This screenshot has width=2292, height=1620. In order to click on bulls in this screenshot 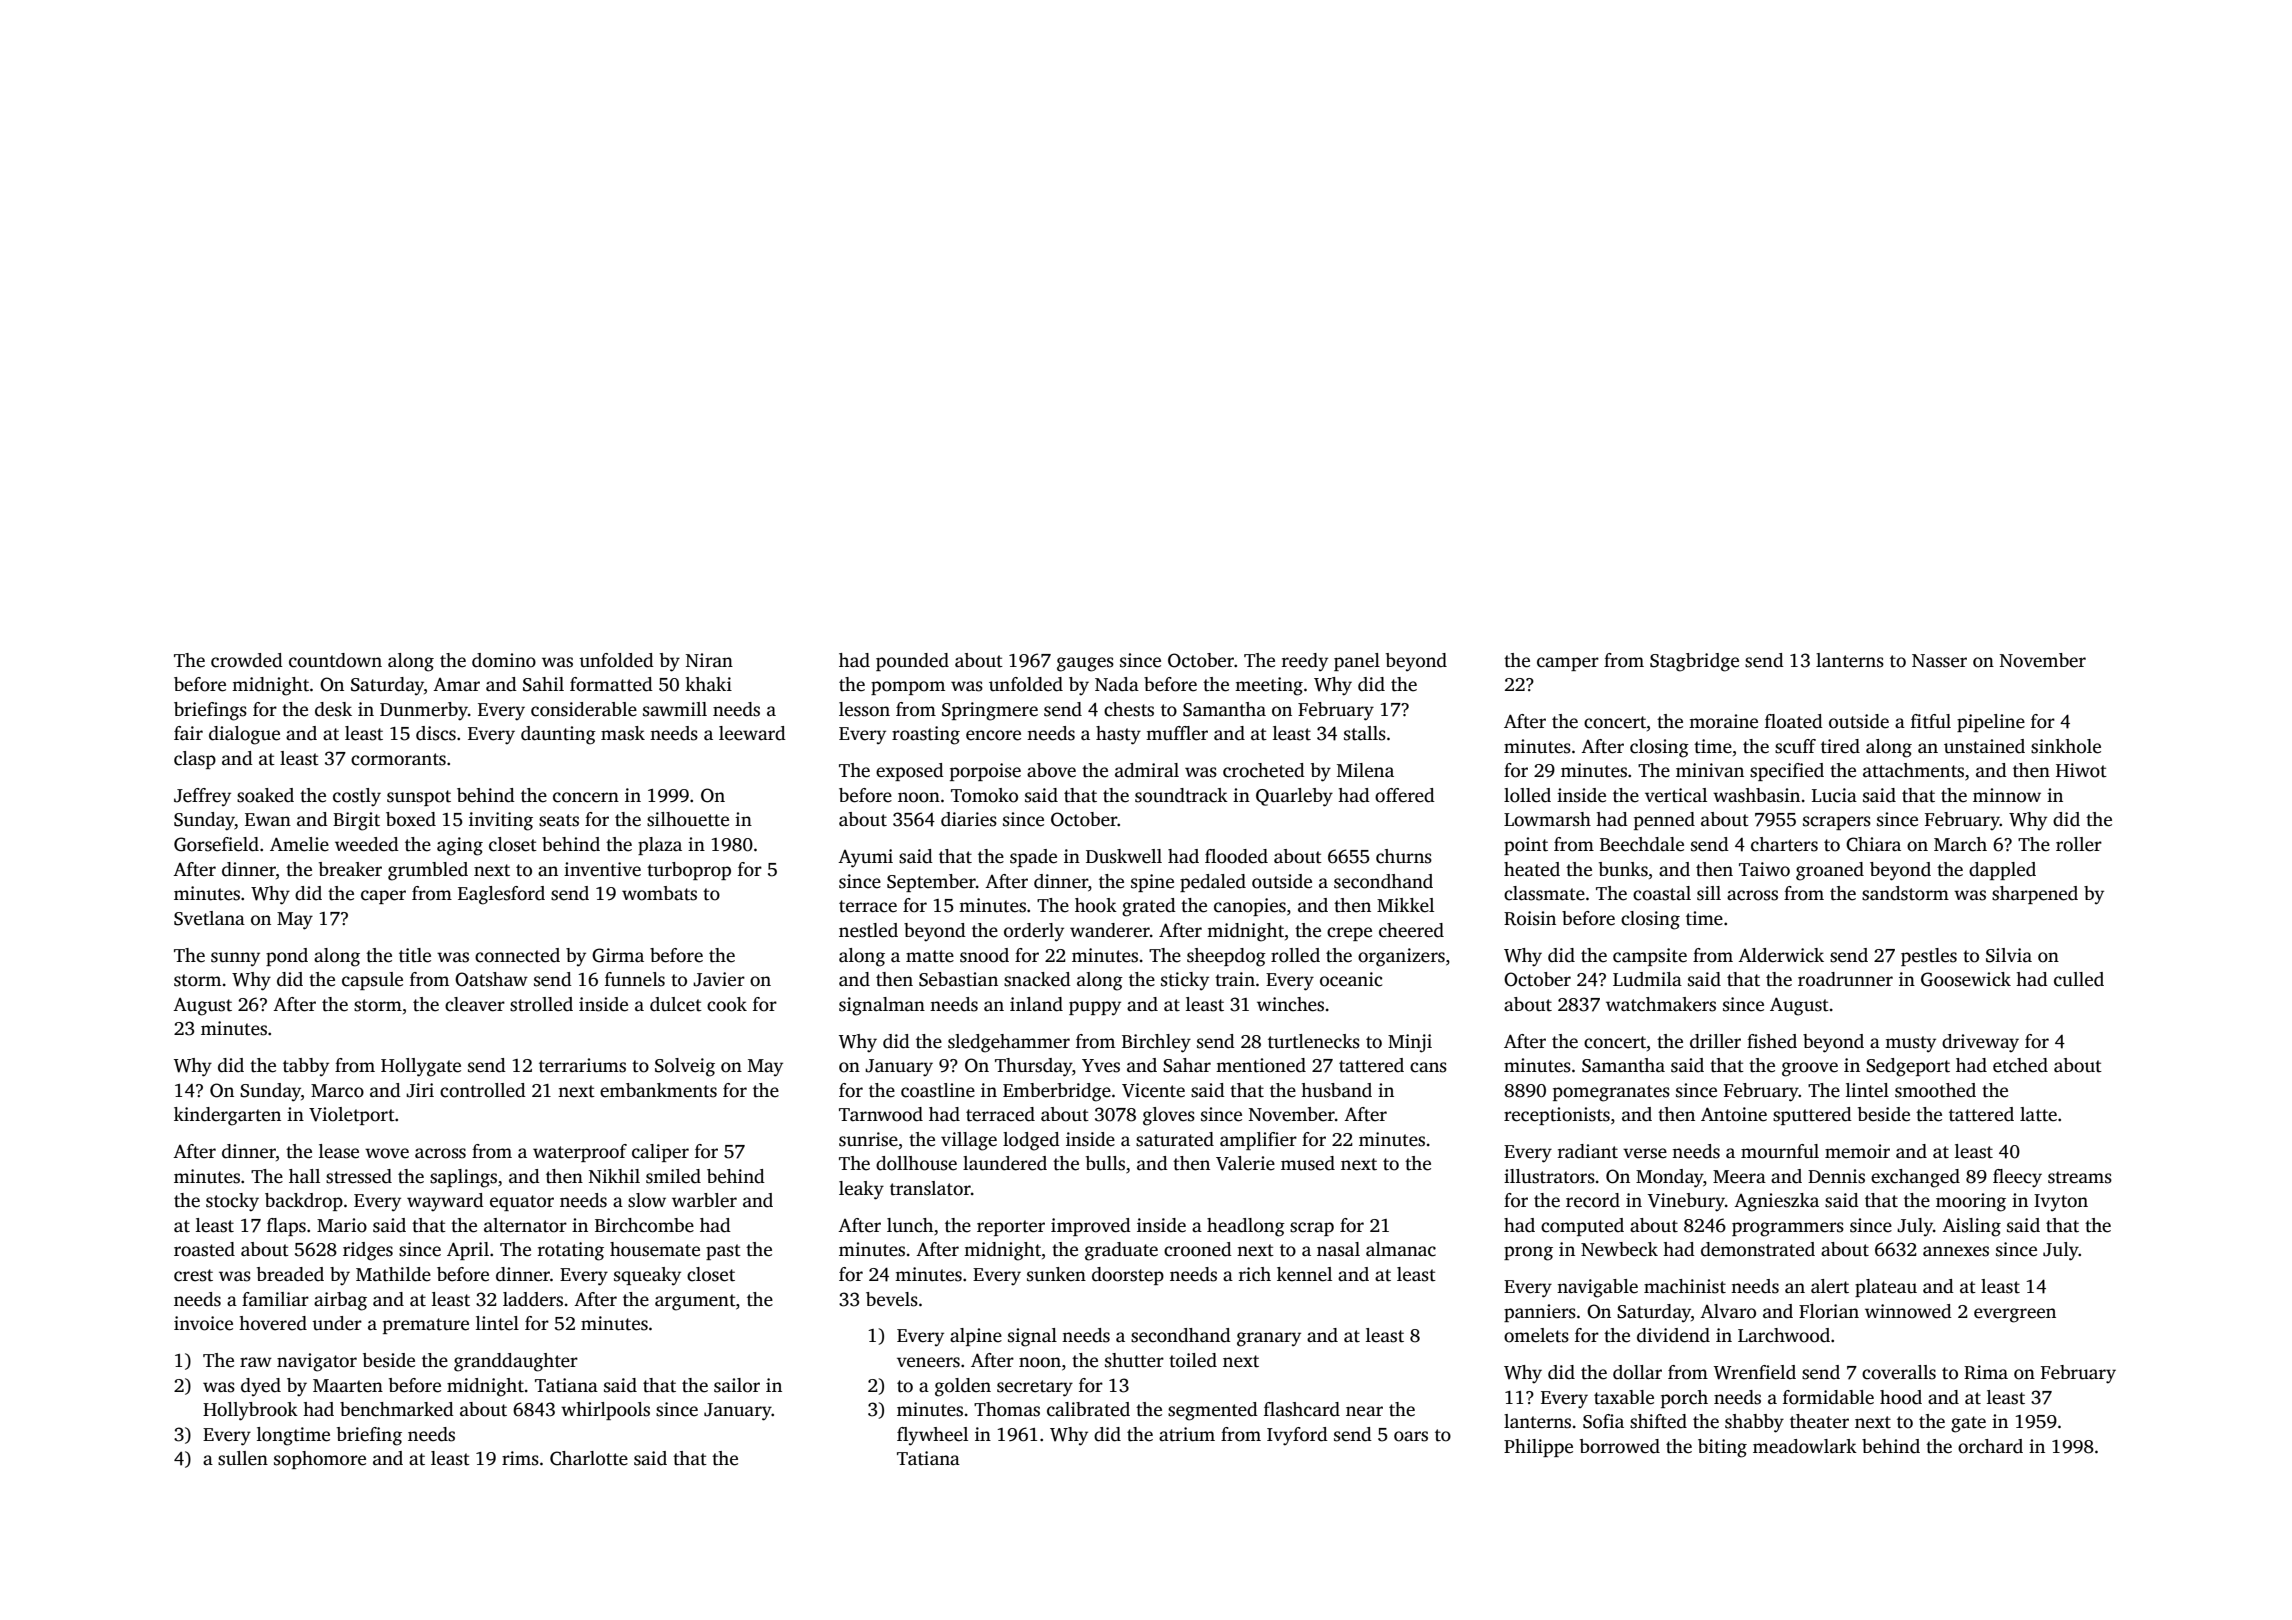, I will do `click(1105, 1163)`.
